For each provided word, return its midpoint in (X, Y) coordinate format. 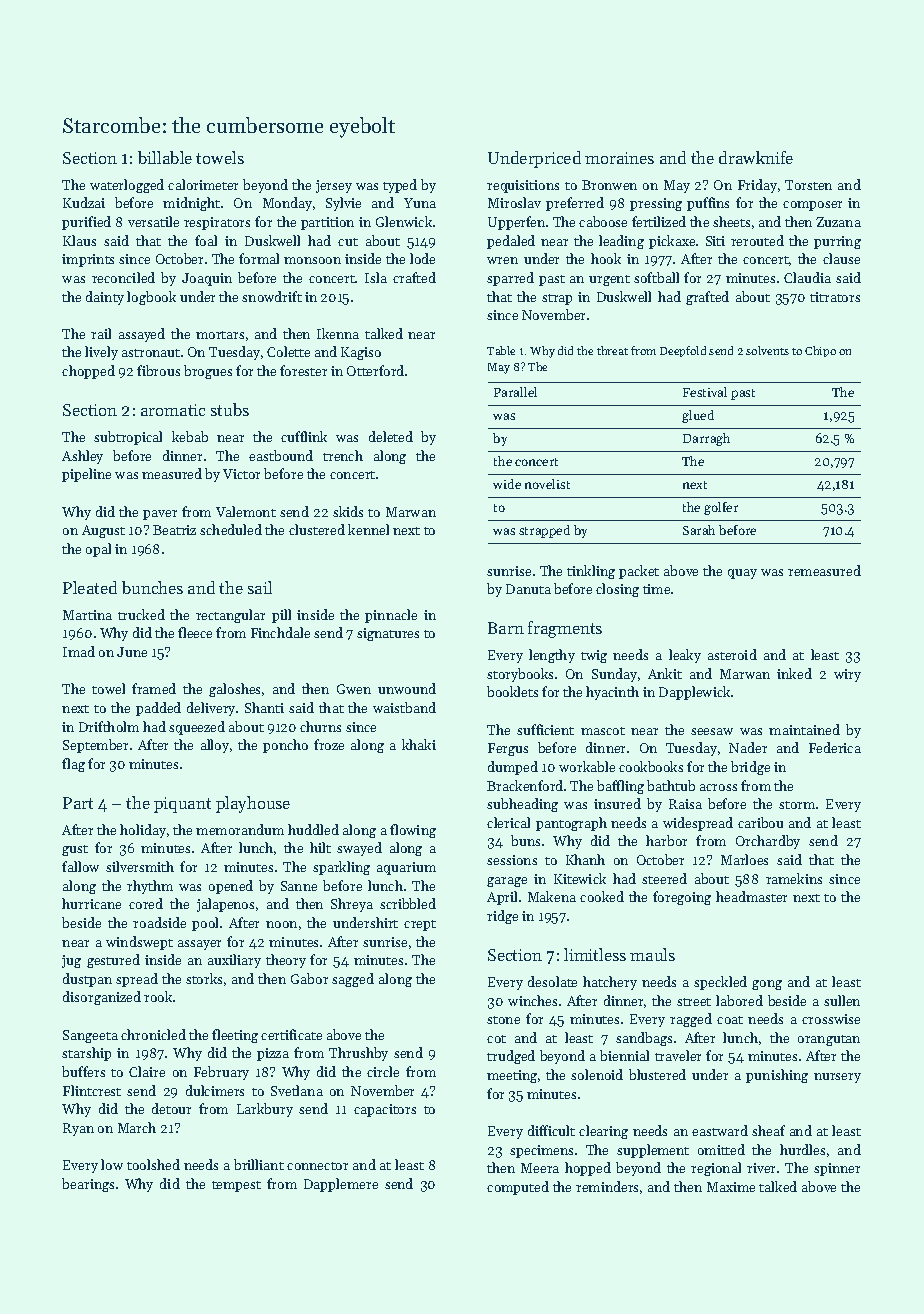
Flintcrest (92, 1090)
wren (502, 260)
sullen (842, 1000)
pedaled (511, 242)
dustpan (87, 980)
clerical (508, 822)
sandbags (644, 1039)
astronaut (151, 353)
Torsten (808, 185)
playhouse (253, 804)
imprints (88, 260)
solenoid (597, 1074)
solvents (767, 350)
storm (797, 805)
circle (383, 1071)
